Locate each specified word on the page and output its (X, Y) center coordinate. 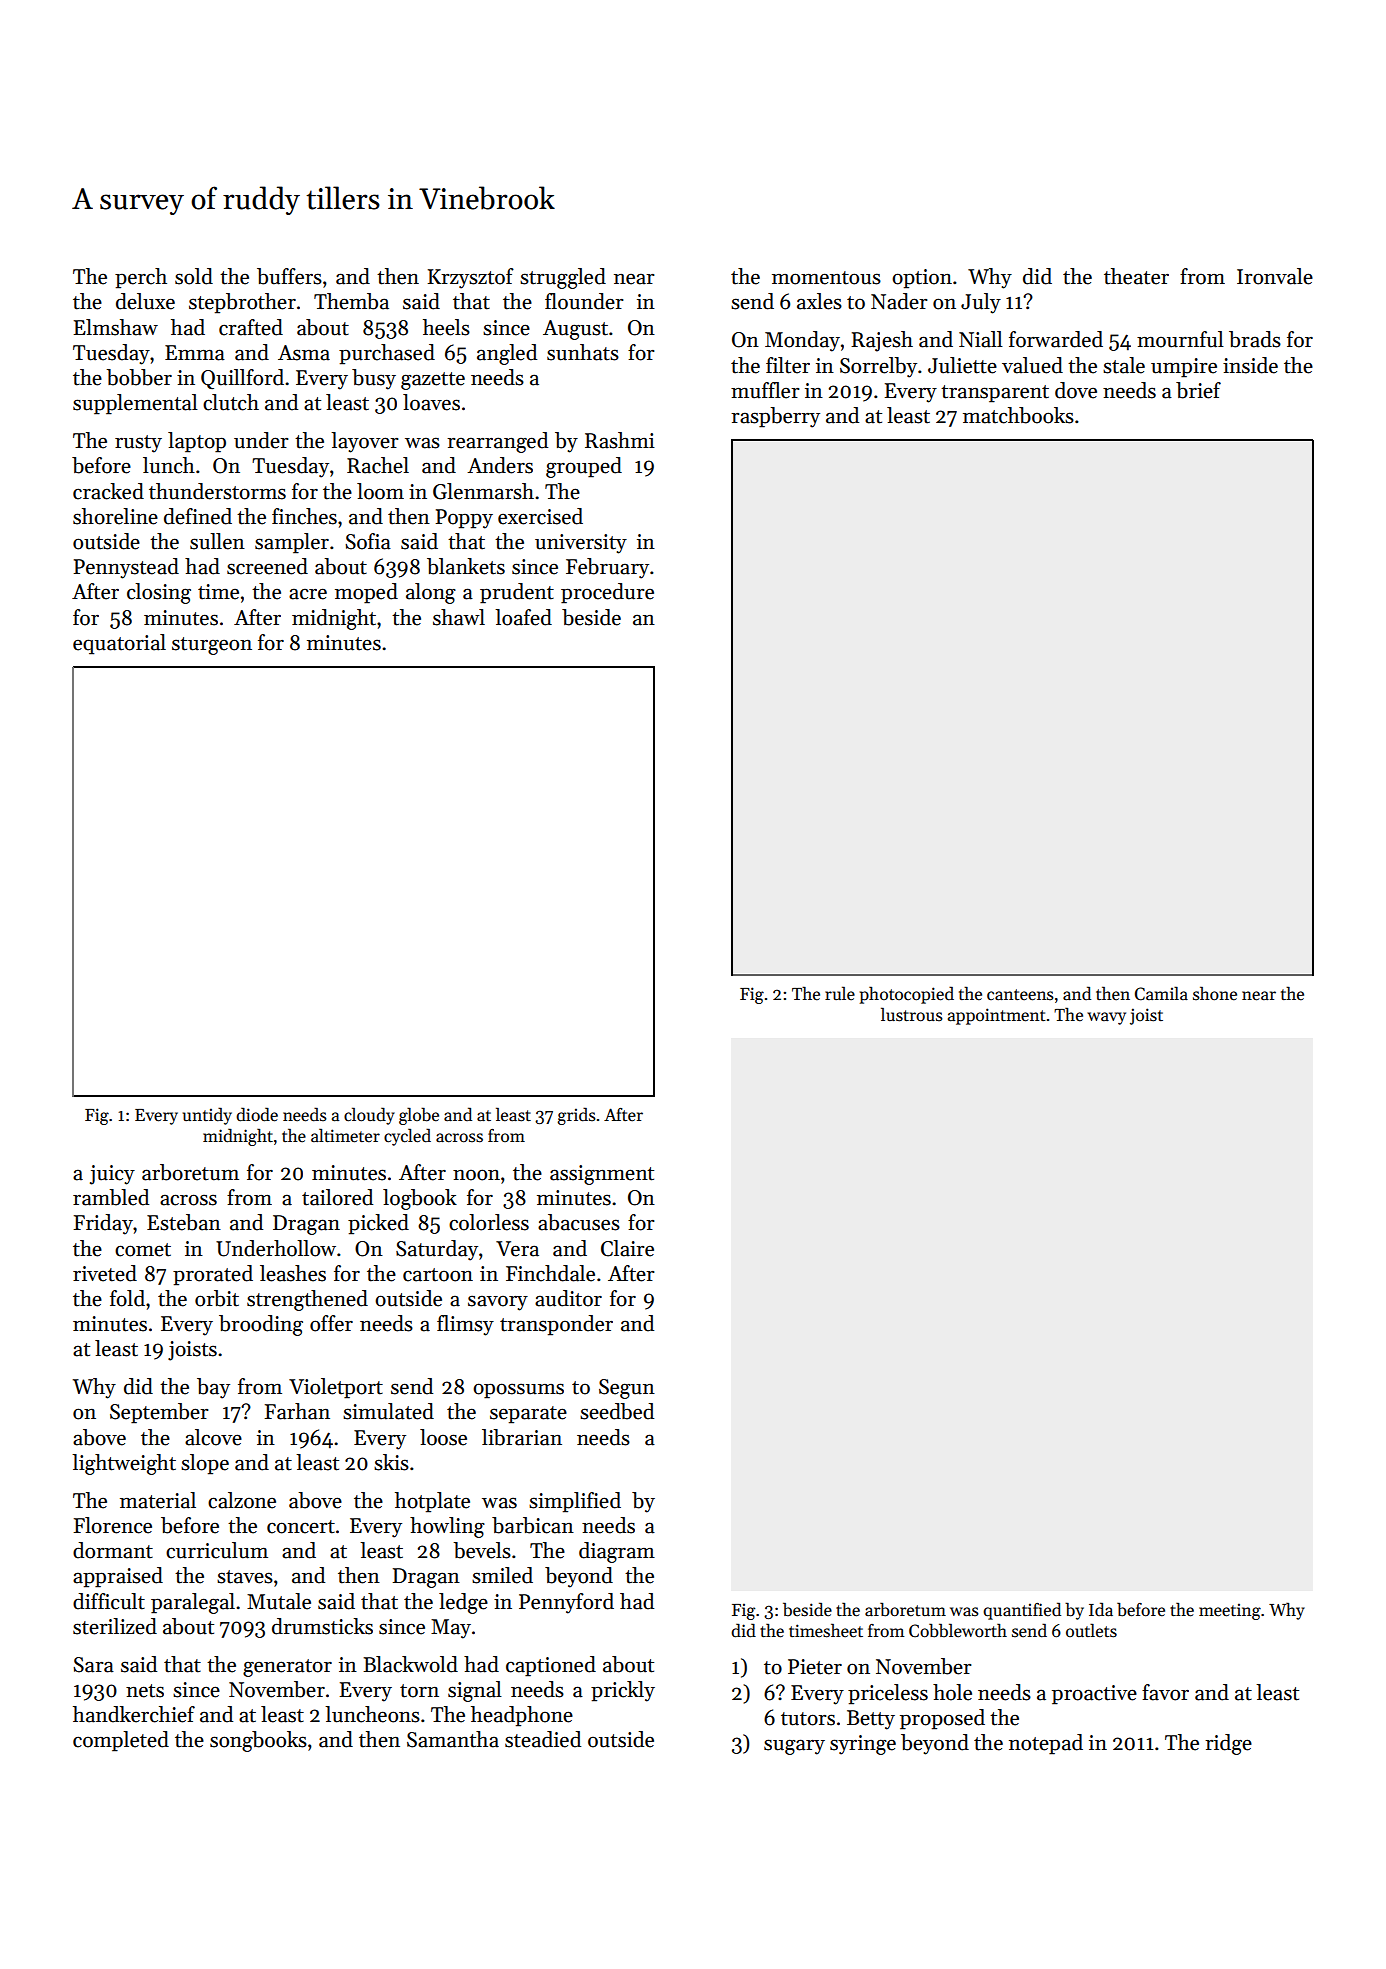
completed (121, 1741)
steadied (543, 1739)
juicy (112, 1175)
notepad (1046, 1744)
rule (840, 993)
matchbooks (1018, 415)
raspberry (775, 417)
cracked (108, 491)
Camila (1161, 993)
